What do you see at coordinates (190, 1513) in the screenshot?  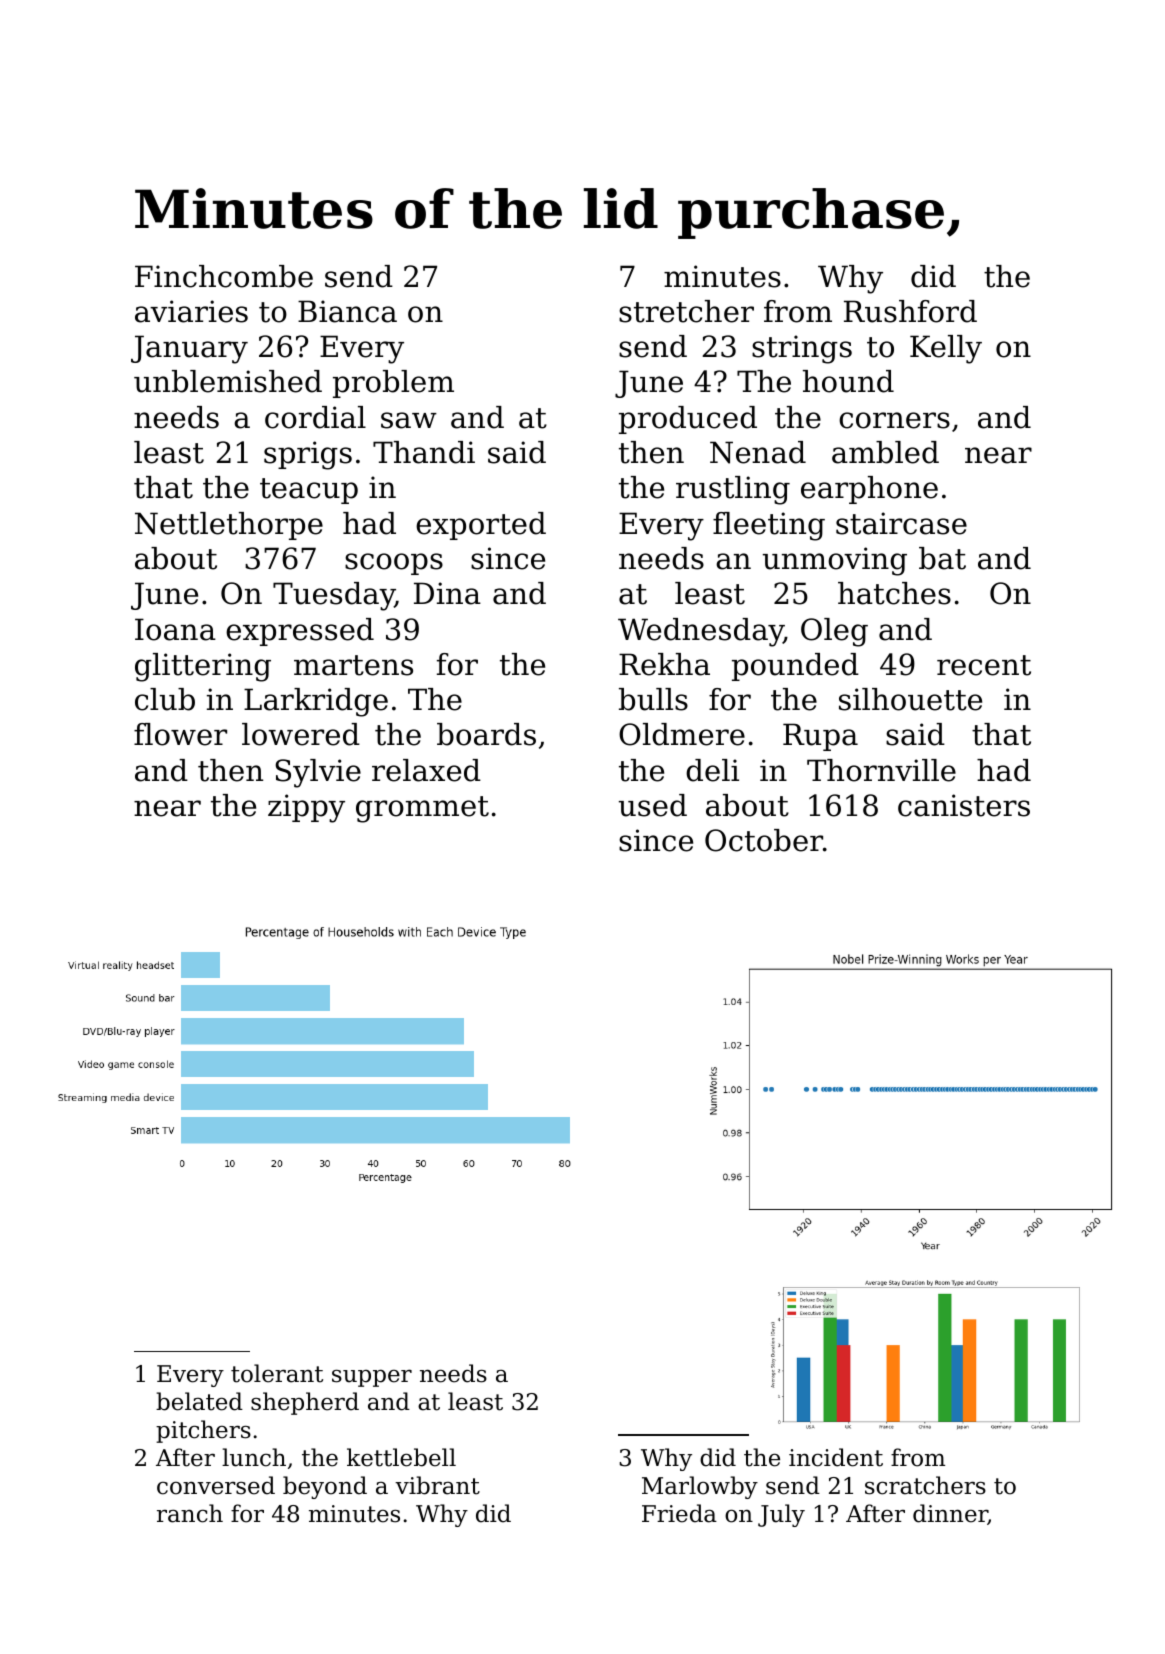 I see `ranch` at bounding box center [190, 1513].
